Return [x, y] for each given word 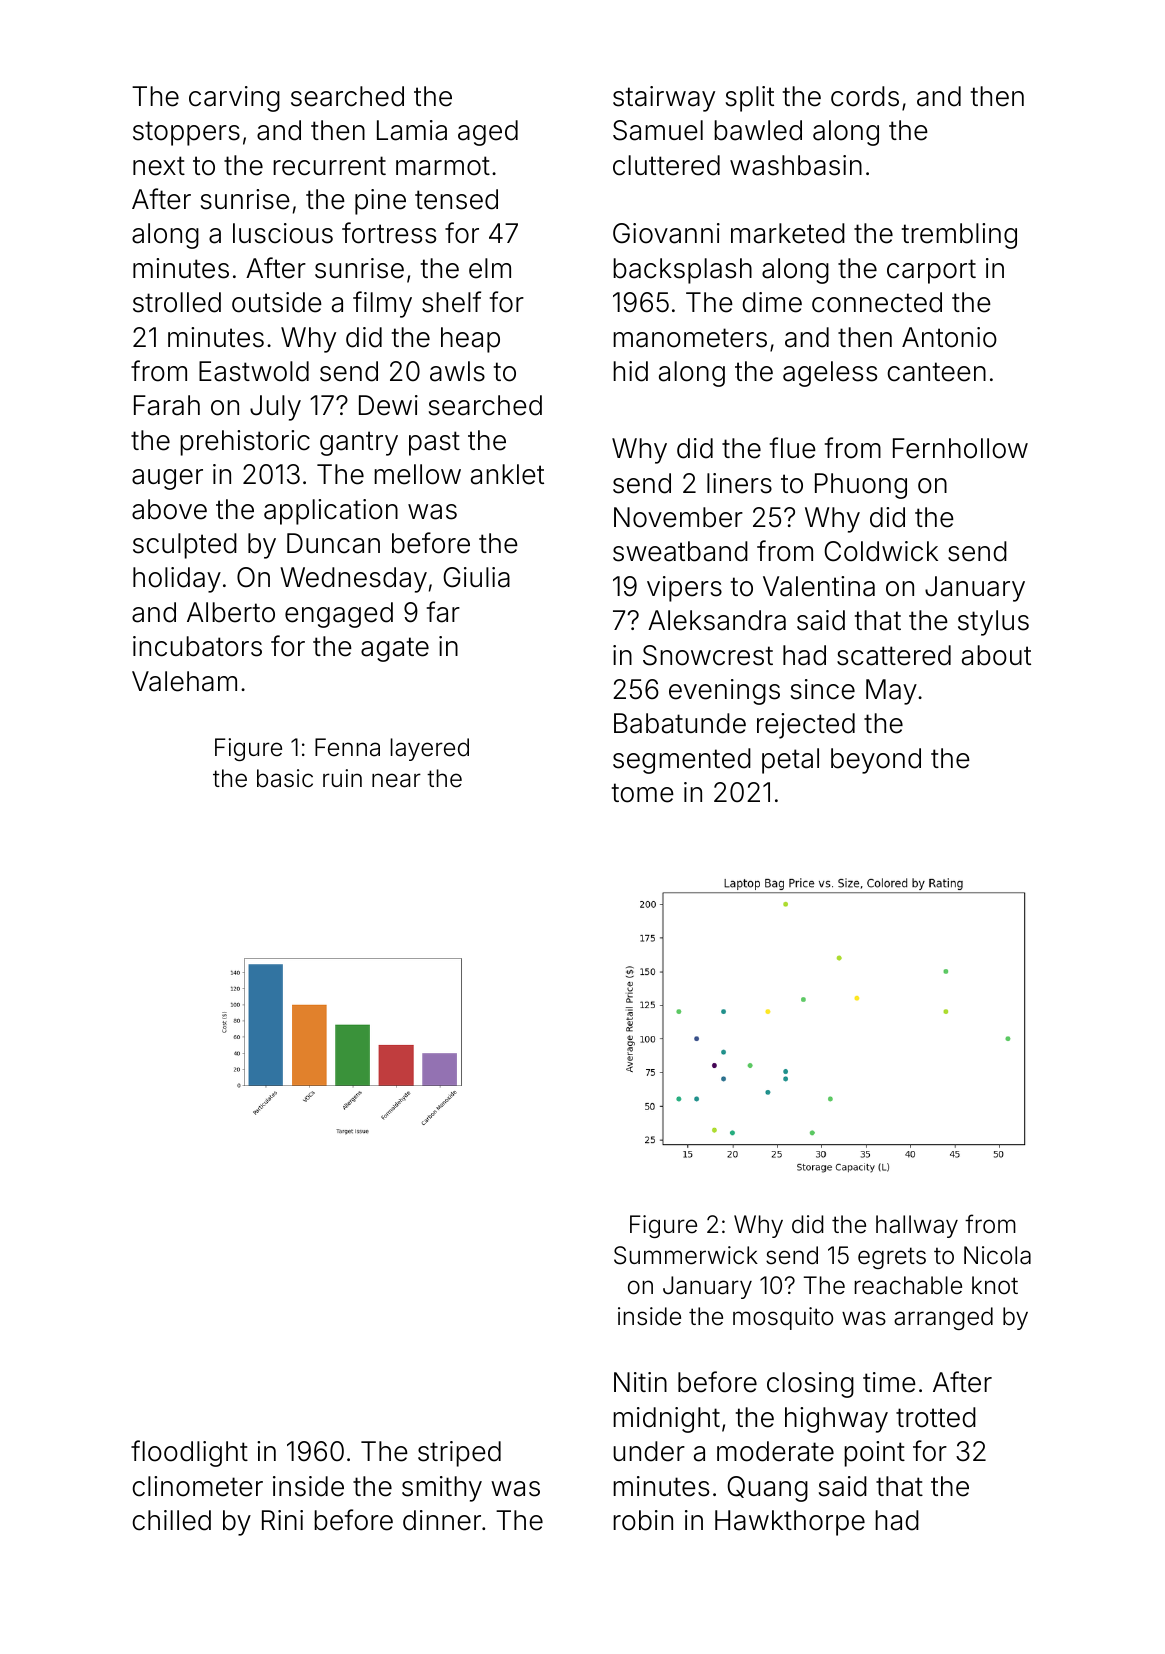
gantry [359, 443]
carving [234, 99]
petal [790, 761]
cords [865, 96]
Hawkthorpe [790, 1523]
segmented [682, 761]
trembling [959, 236]
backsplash [682, 271]
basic [285, 778]
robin [643, 1520]
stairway [664, 99]
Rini [282, 1520]
